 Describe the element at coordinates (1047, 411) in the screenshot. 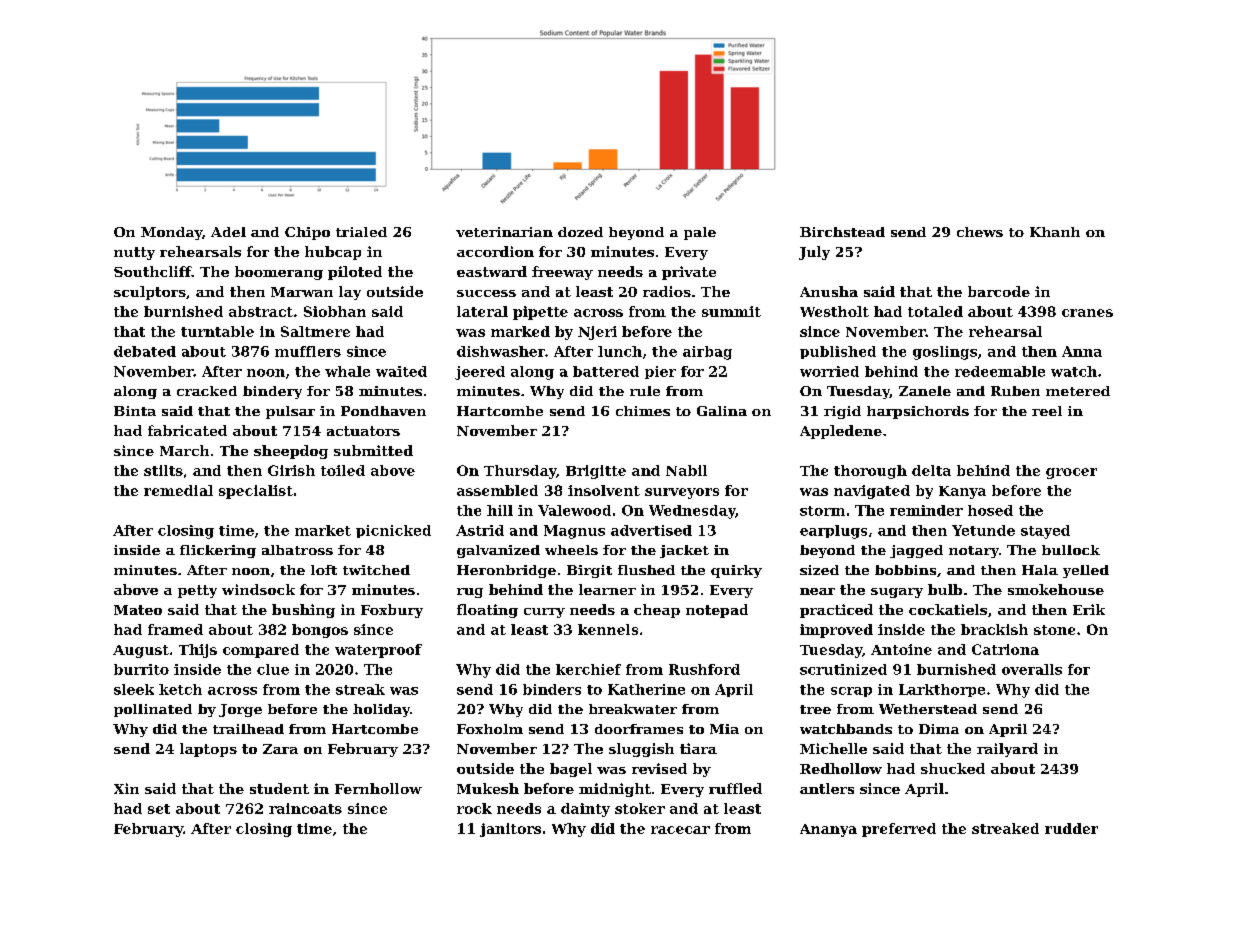

I see `reel` at that location.
